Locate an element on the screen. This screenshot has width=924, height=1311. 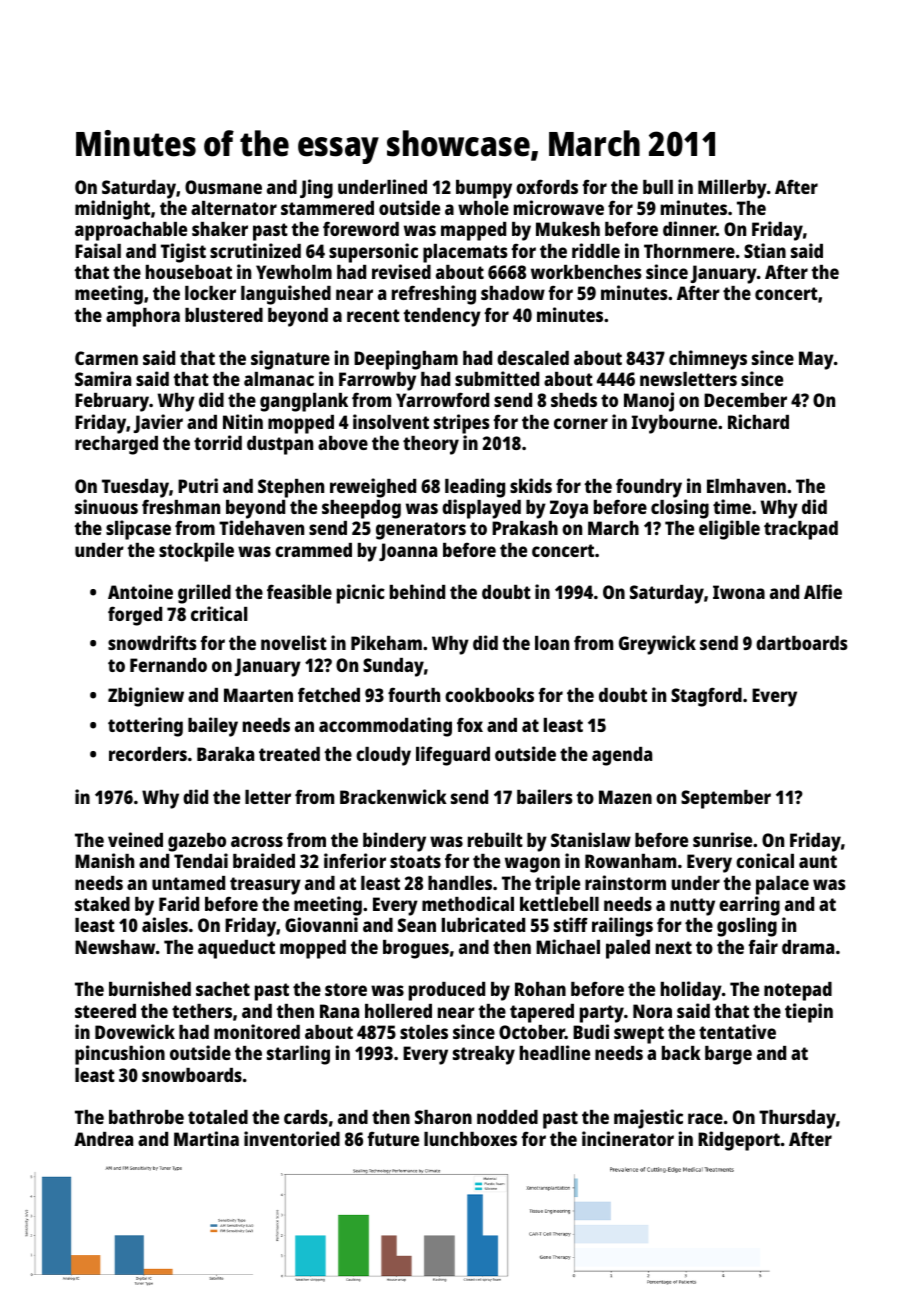
Prakash is located at coordinates (525, 528).
